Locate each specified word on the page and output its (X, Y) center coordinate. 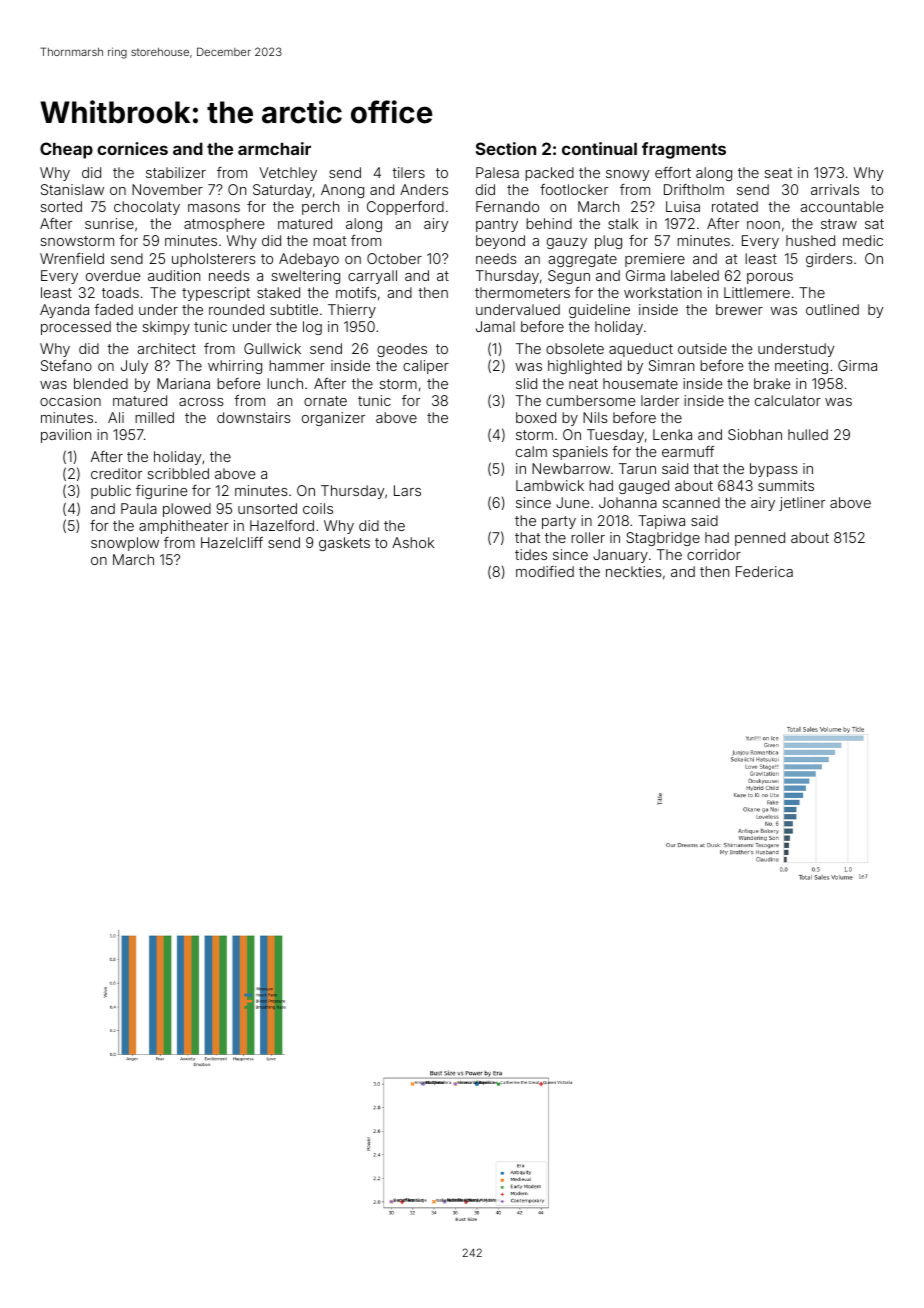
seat (778, 173)
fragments (684, 150)
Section (506, 148)
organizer (333, 419)
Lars (407, 490)
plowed (187, 510)
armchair (274, 148)
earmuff (688, 451)
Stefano (66, 365)
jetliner (802, 504)
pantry (497, 225)
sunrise (109, 223)
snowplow (125, 544)
